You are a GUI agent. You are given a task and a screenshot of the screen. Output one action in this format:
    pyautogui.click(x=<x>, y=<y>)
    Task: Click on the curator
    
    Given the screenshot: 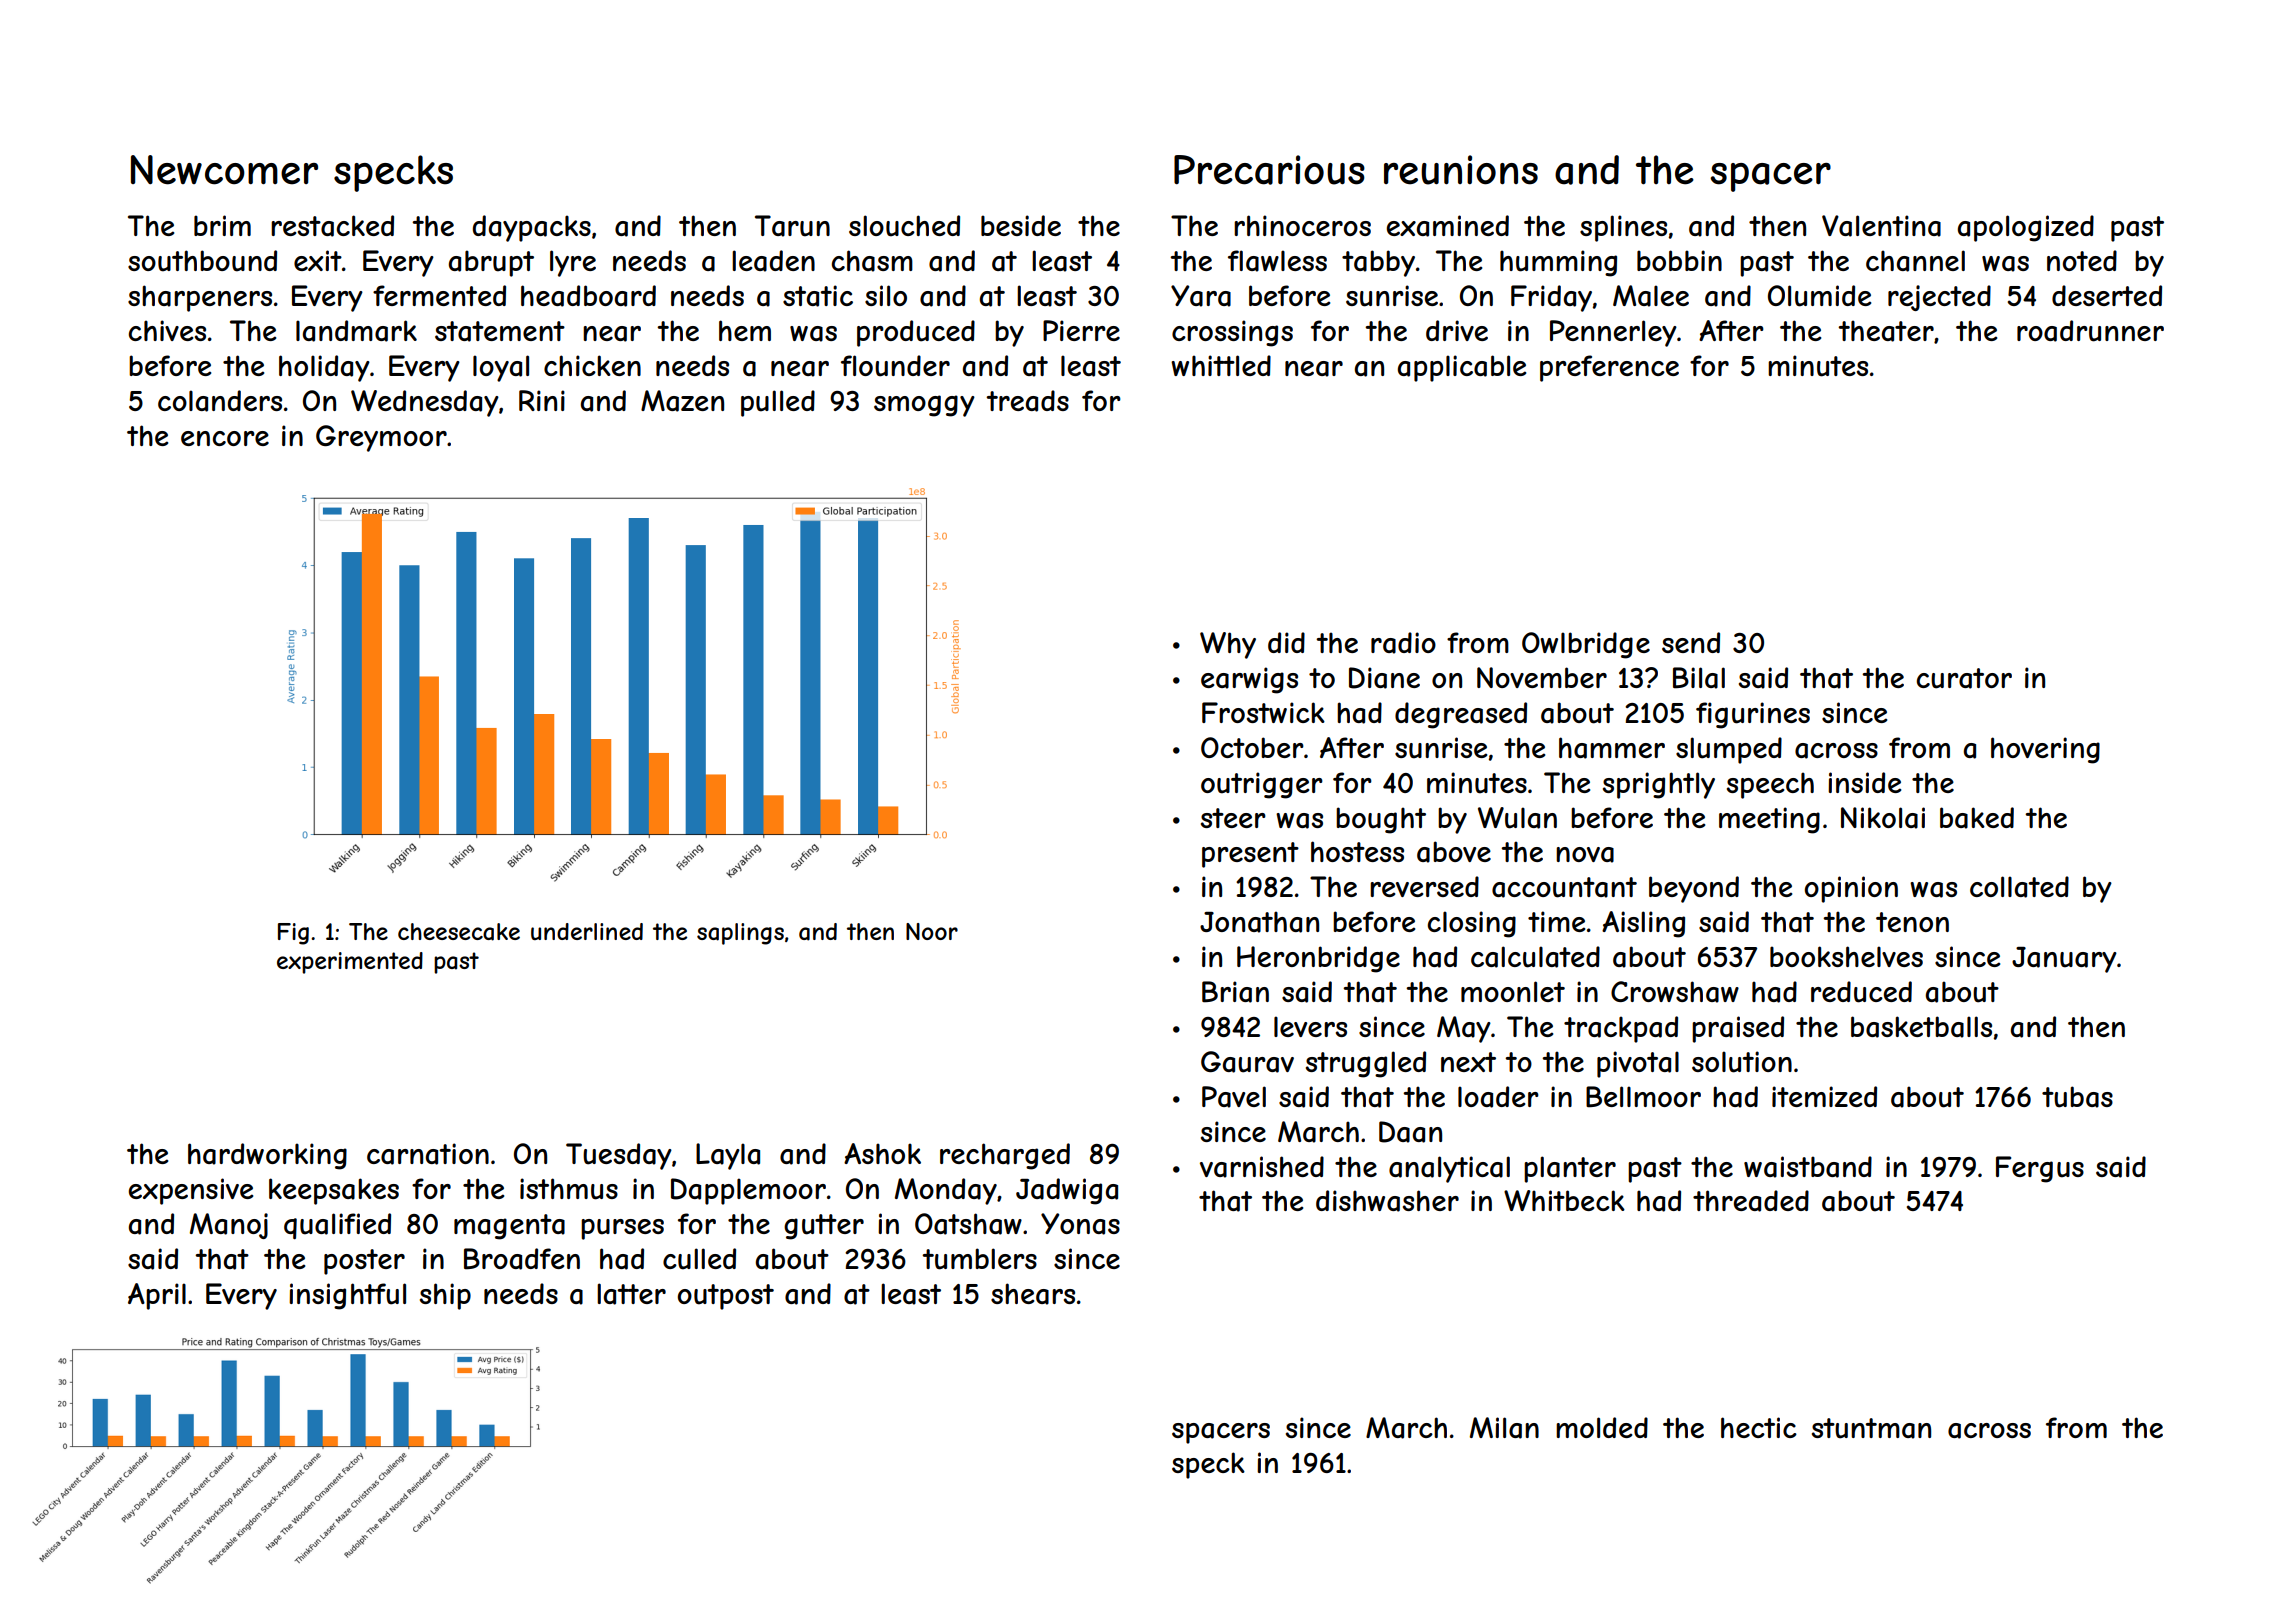 What is the action you would take?
    pyautogui.click(x=1964, y=678)
